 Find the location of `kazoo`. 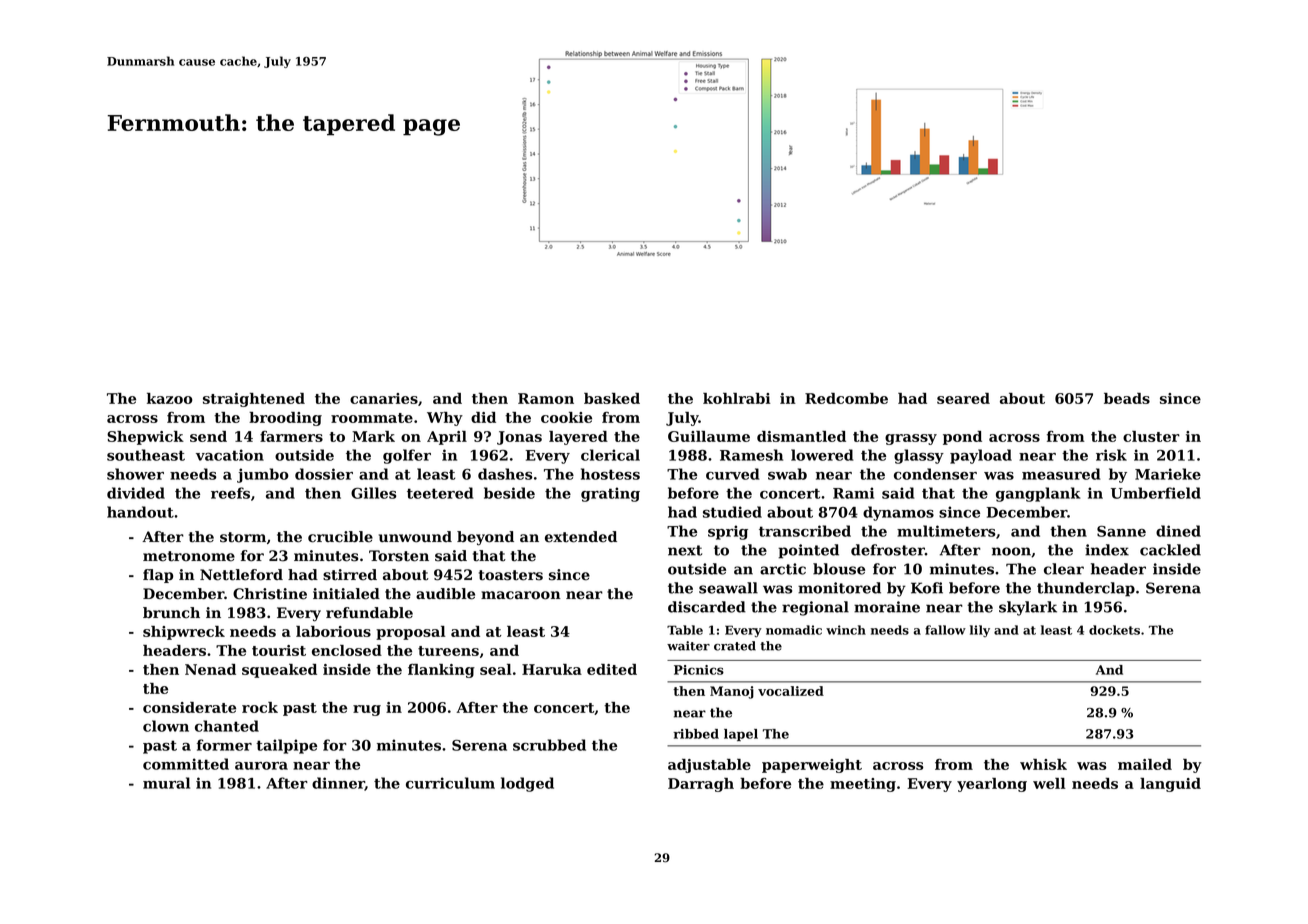

kazoo is located at coordinates (169, 398).
